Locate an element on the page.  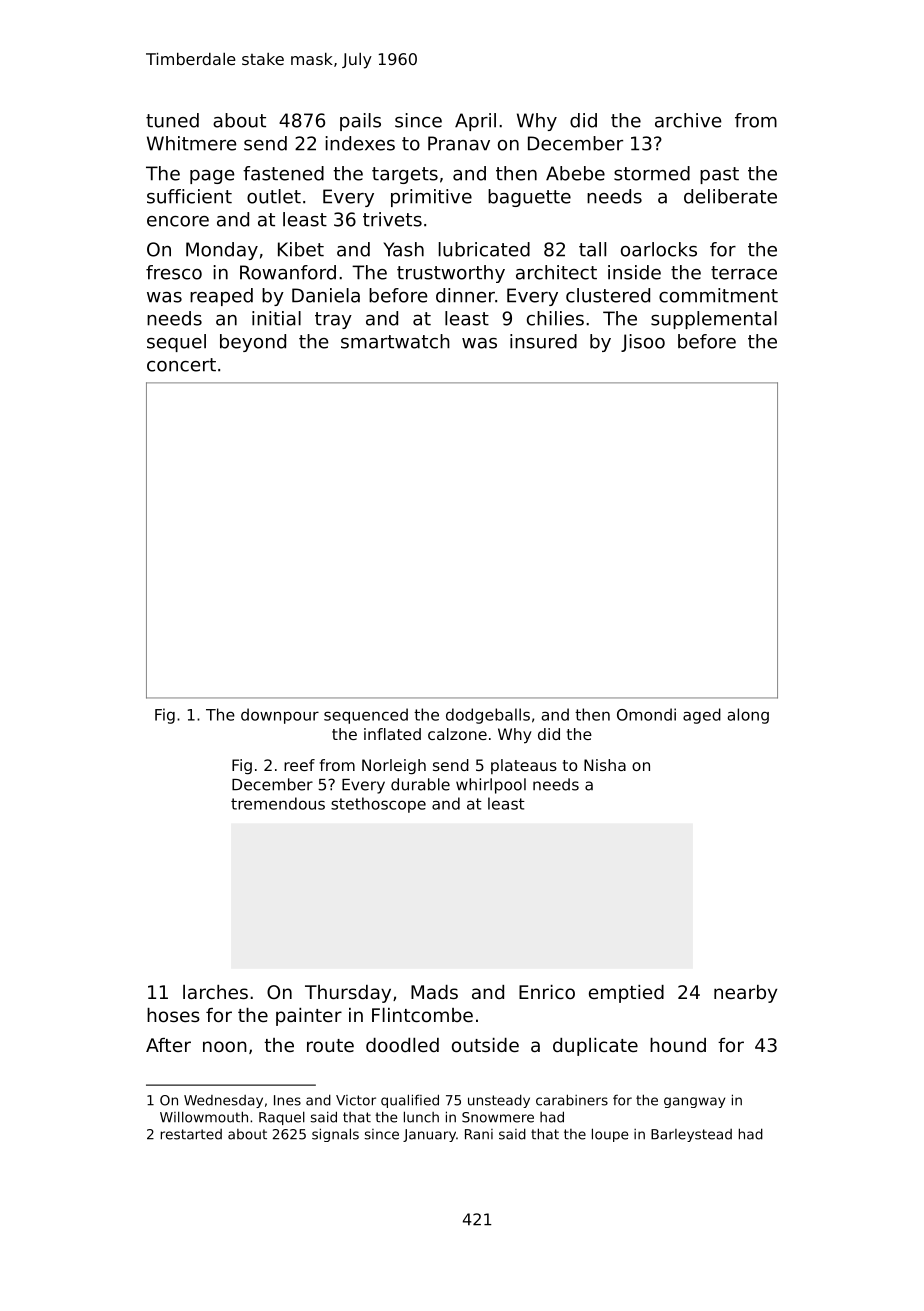
Omondi is located at coordinates (646, 714).
